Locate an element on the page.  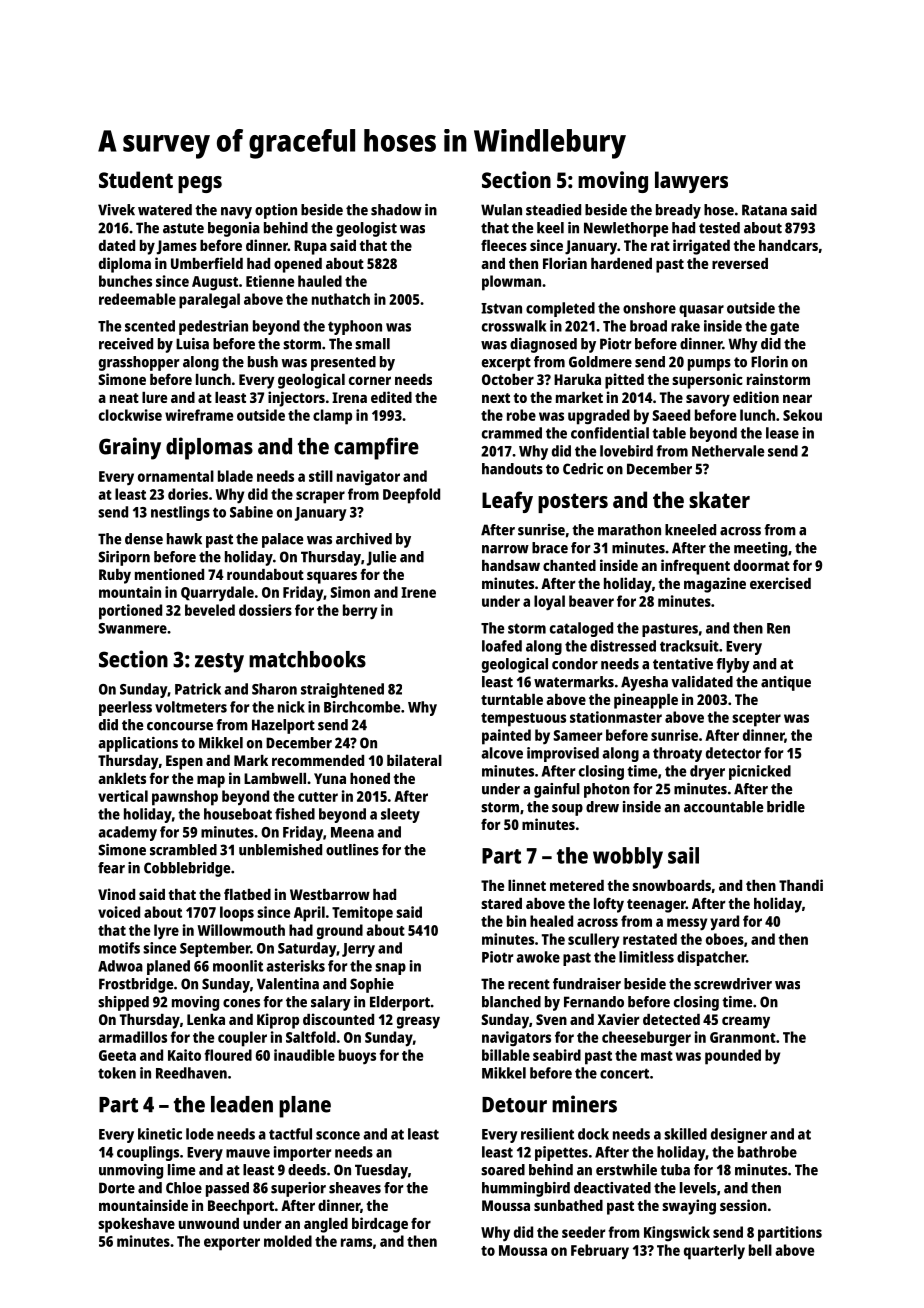
Florian is located at coordinates (565, 263).
